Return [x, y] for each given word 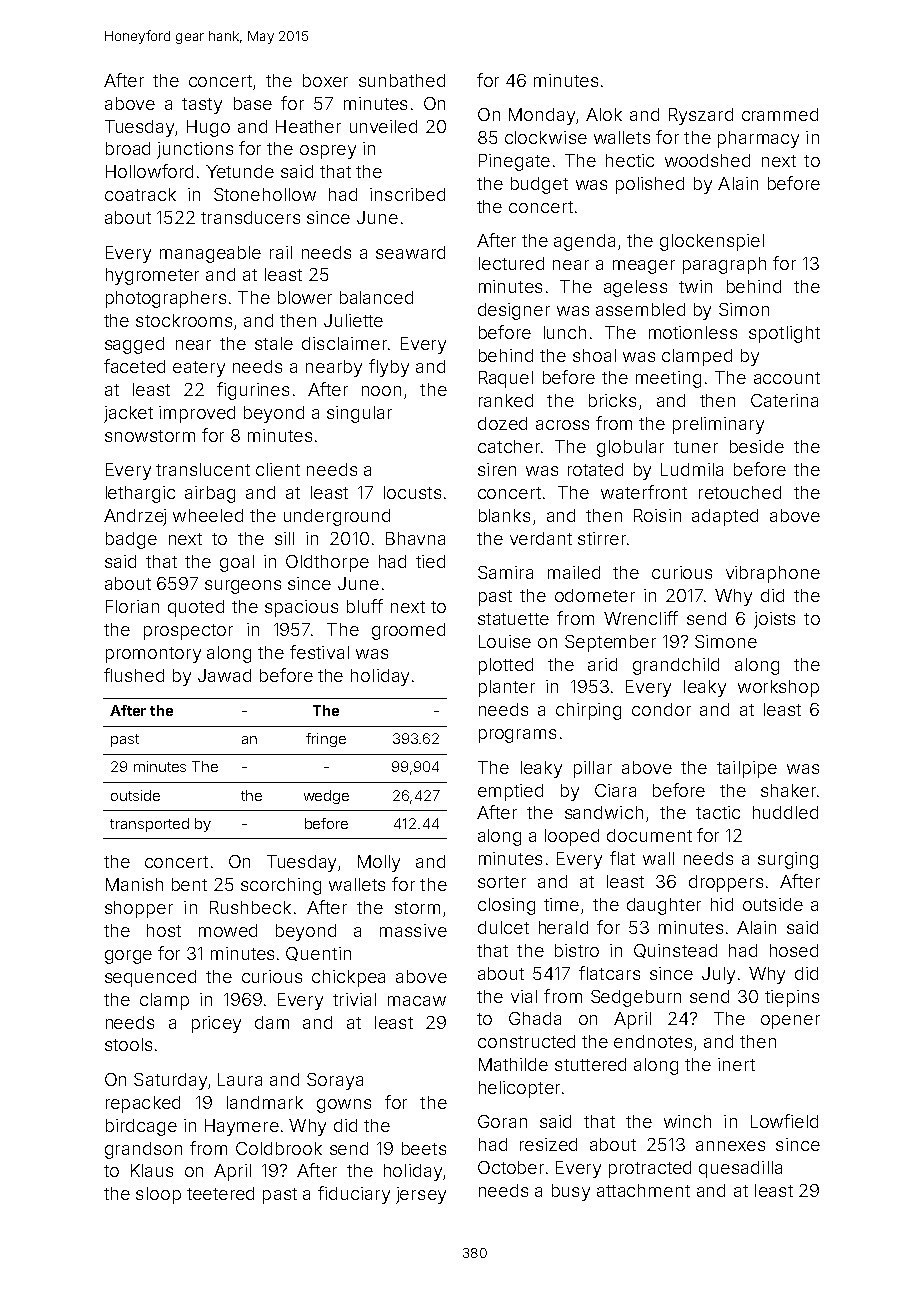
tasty [202, 106]
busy [571, 1192]
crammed [780, 114]
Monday [542, 116]
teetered [220, 1193]
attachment [643, 1190]
